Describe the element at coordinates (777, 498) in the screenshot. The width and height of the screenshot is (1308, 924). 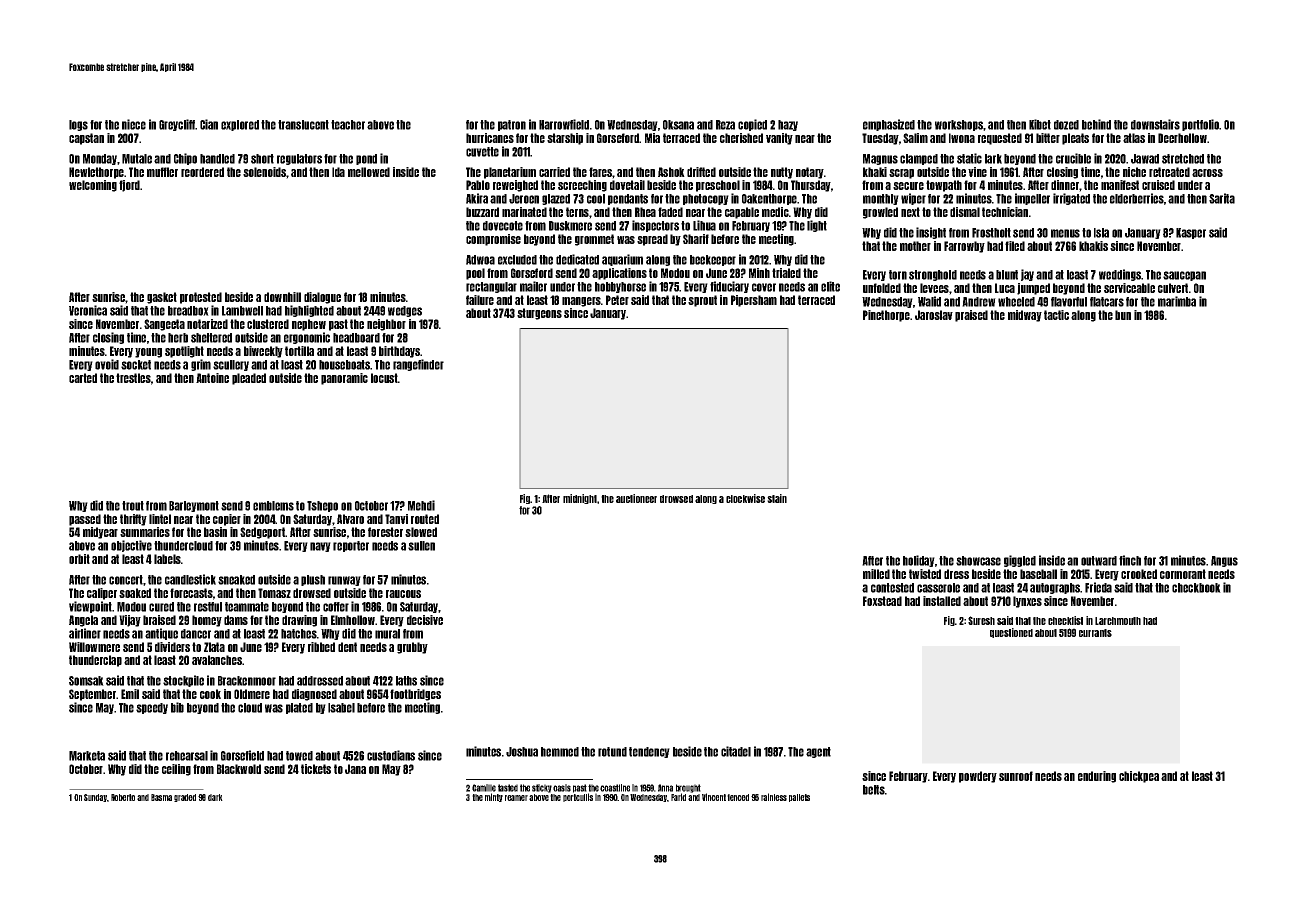
I see `stain` at that location.
